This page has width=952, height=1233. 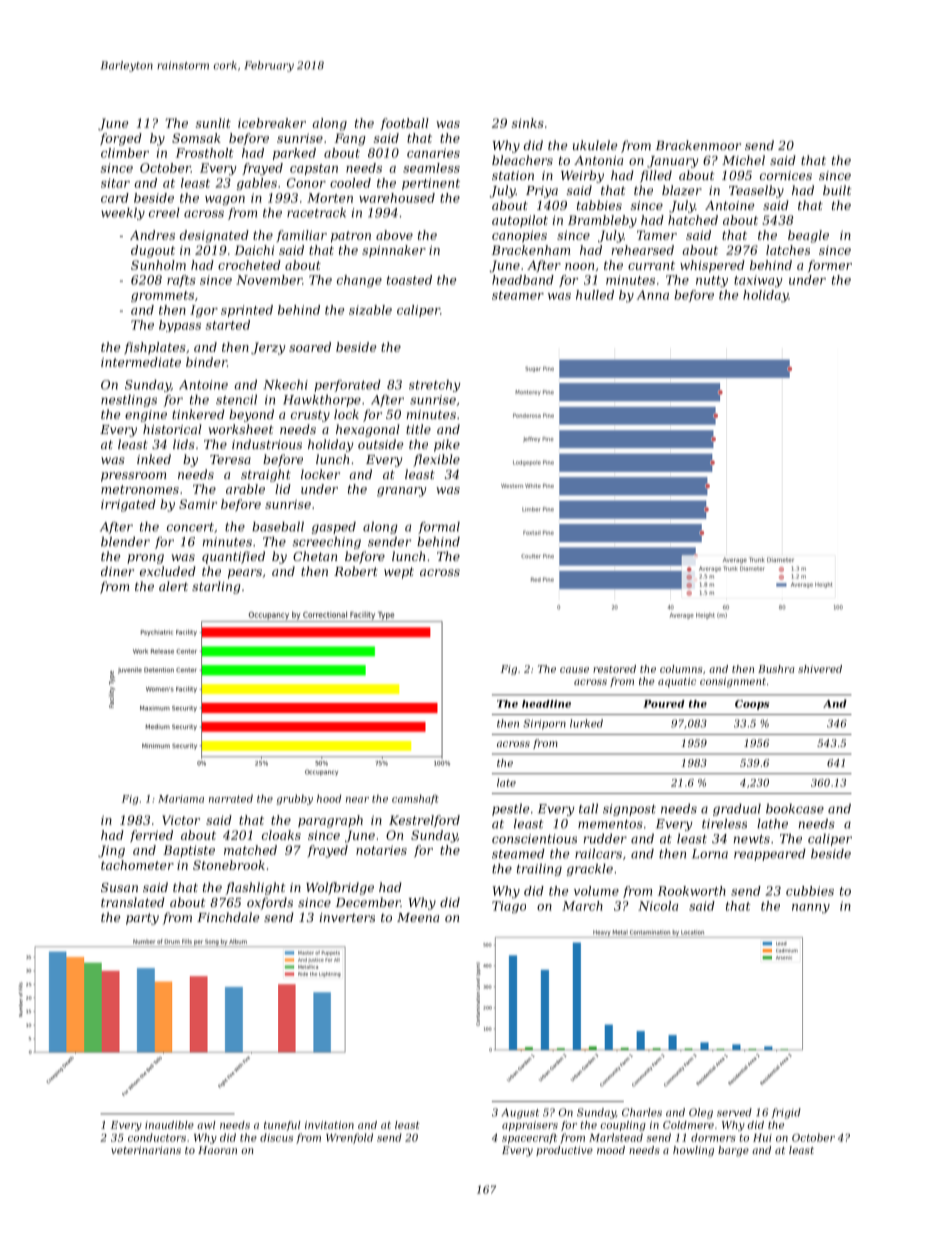 What do you see at coordinates (447, 445) in the page?
I see `pike` at bounding box center [447, 445].
